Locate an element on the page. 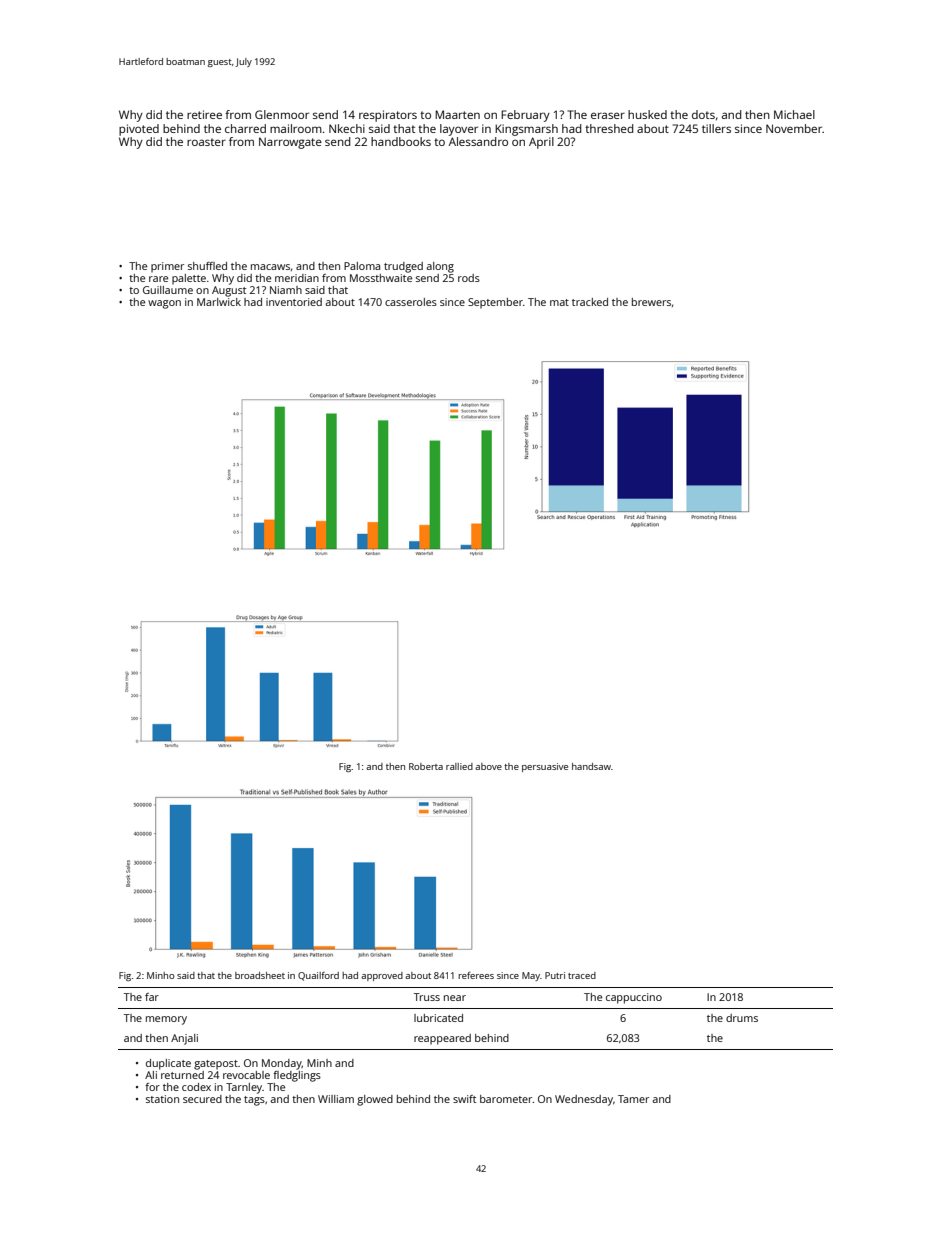 This document has height=1233, width=952. inventoried is located at coordinates (294, 302).
